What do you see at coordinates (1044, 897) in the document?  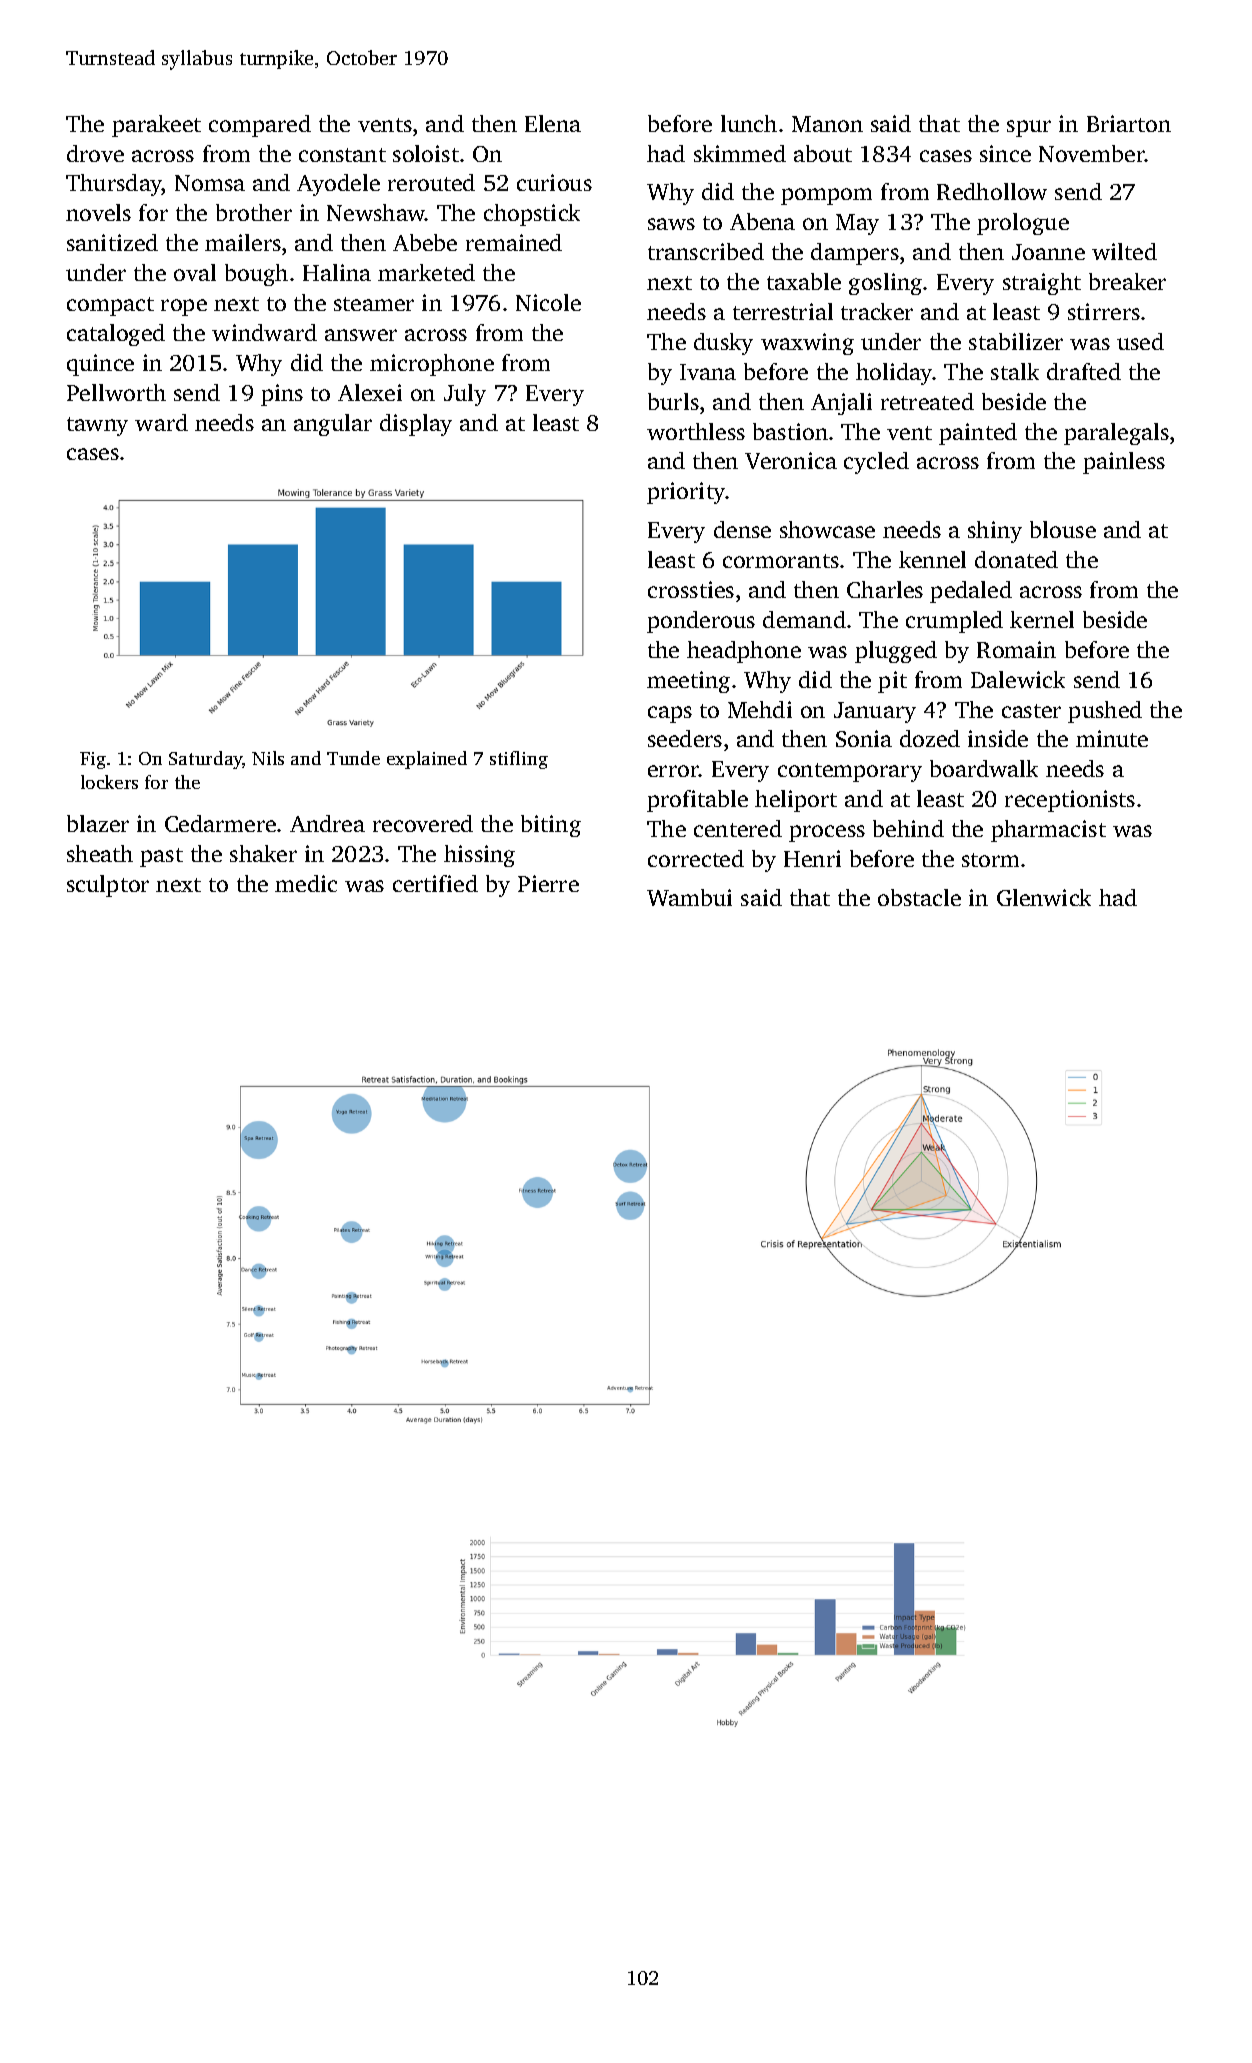 I see `Glenwick` at bounding box center [1044, 897].
